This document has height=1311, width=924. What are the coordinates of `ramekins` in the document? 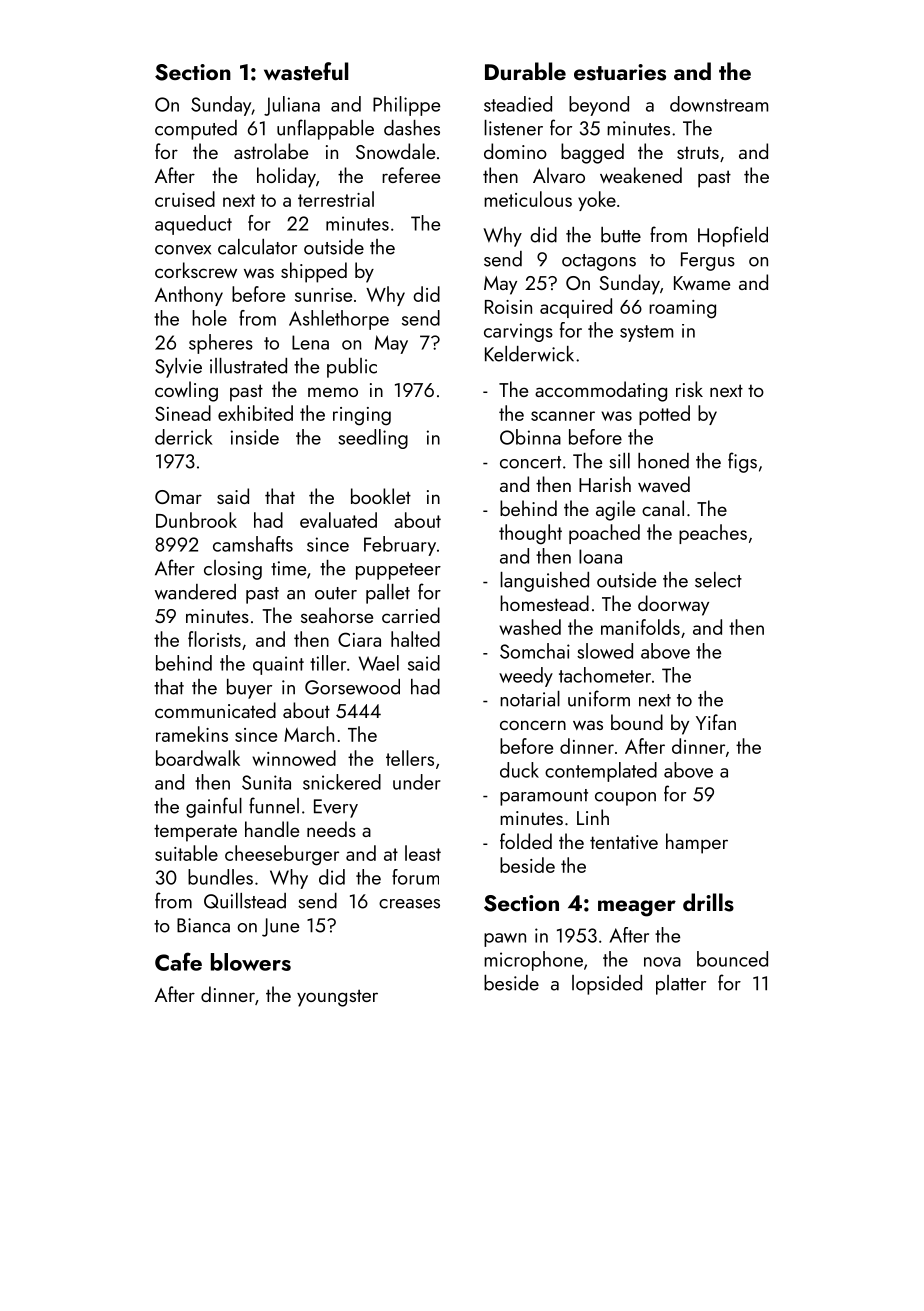 It's located at (192, 734).
